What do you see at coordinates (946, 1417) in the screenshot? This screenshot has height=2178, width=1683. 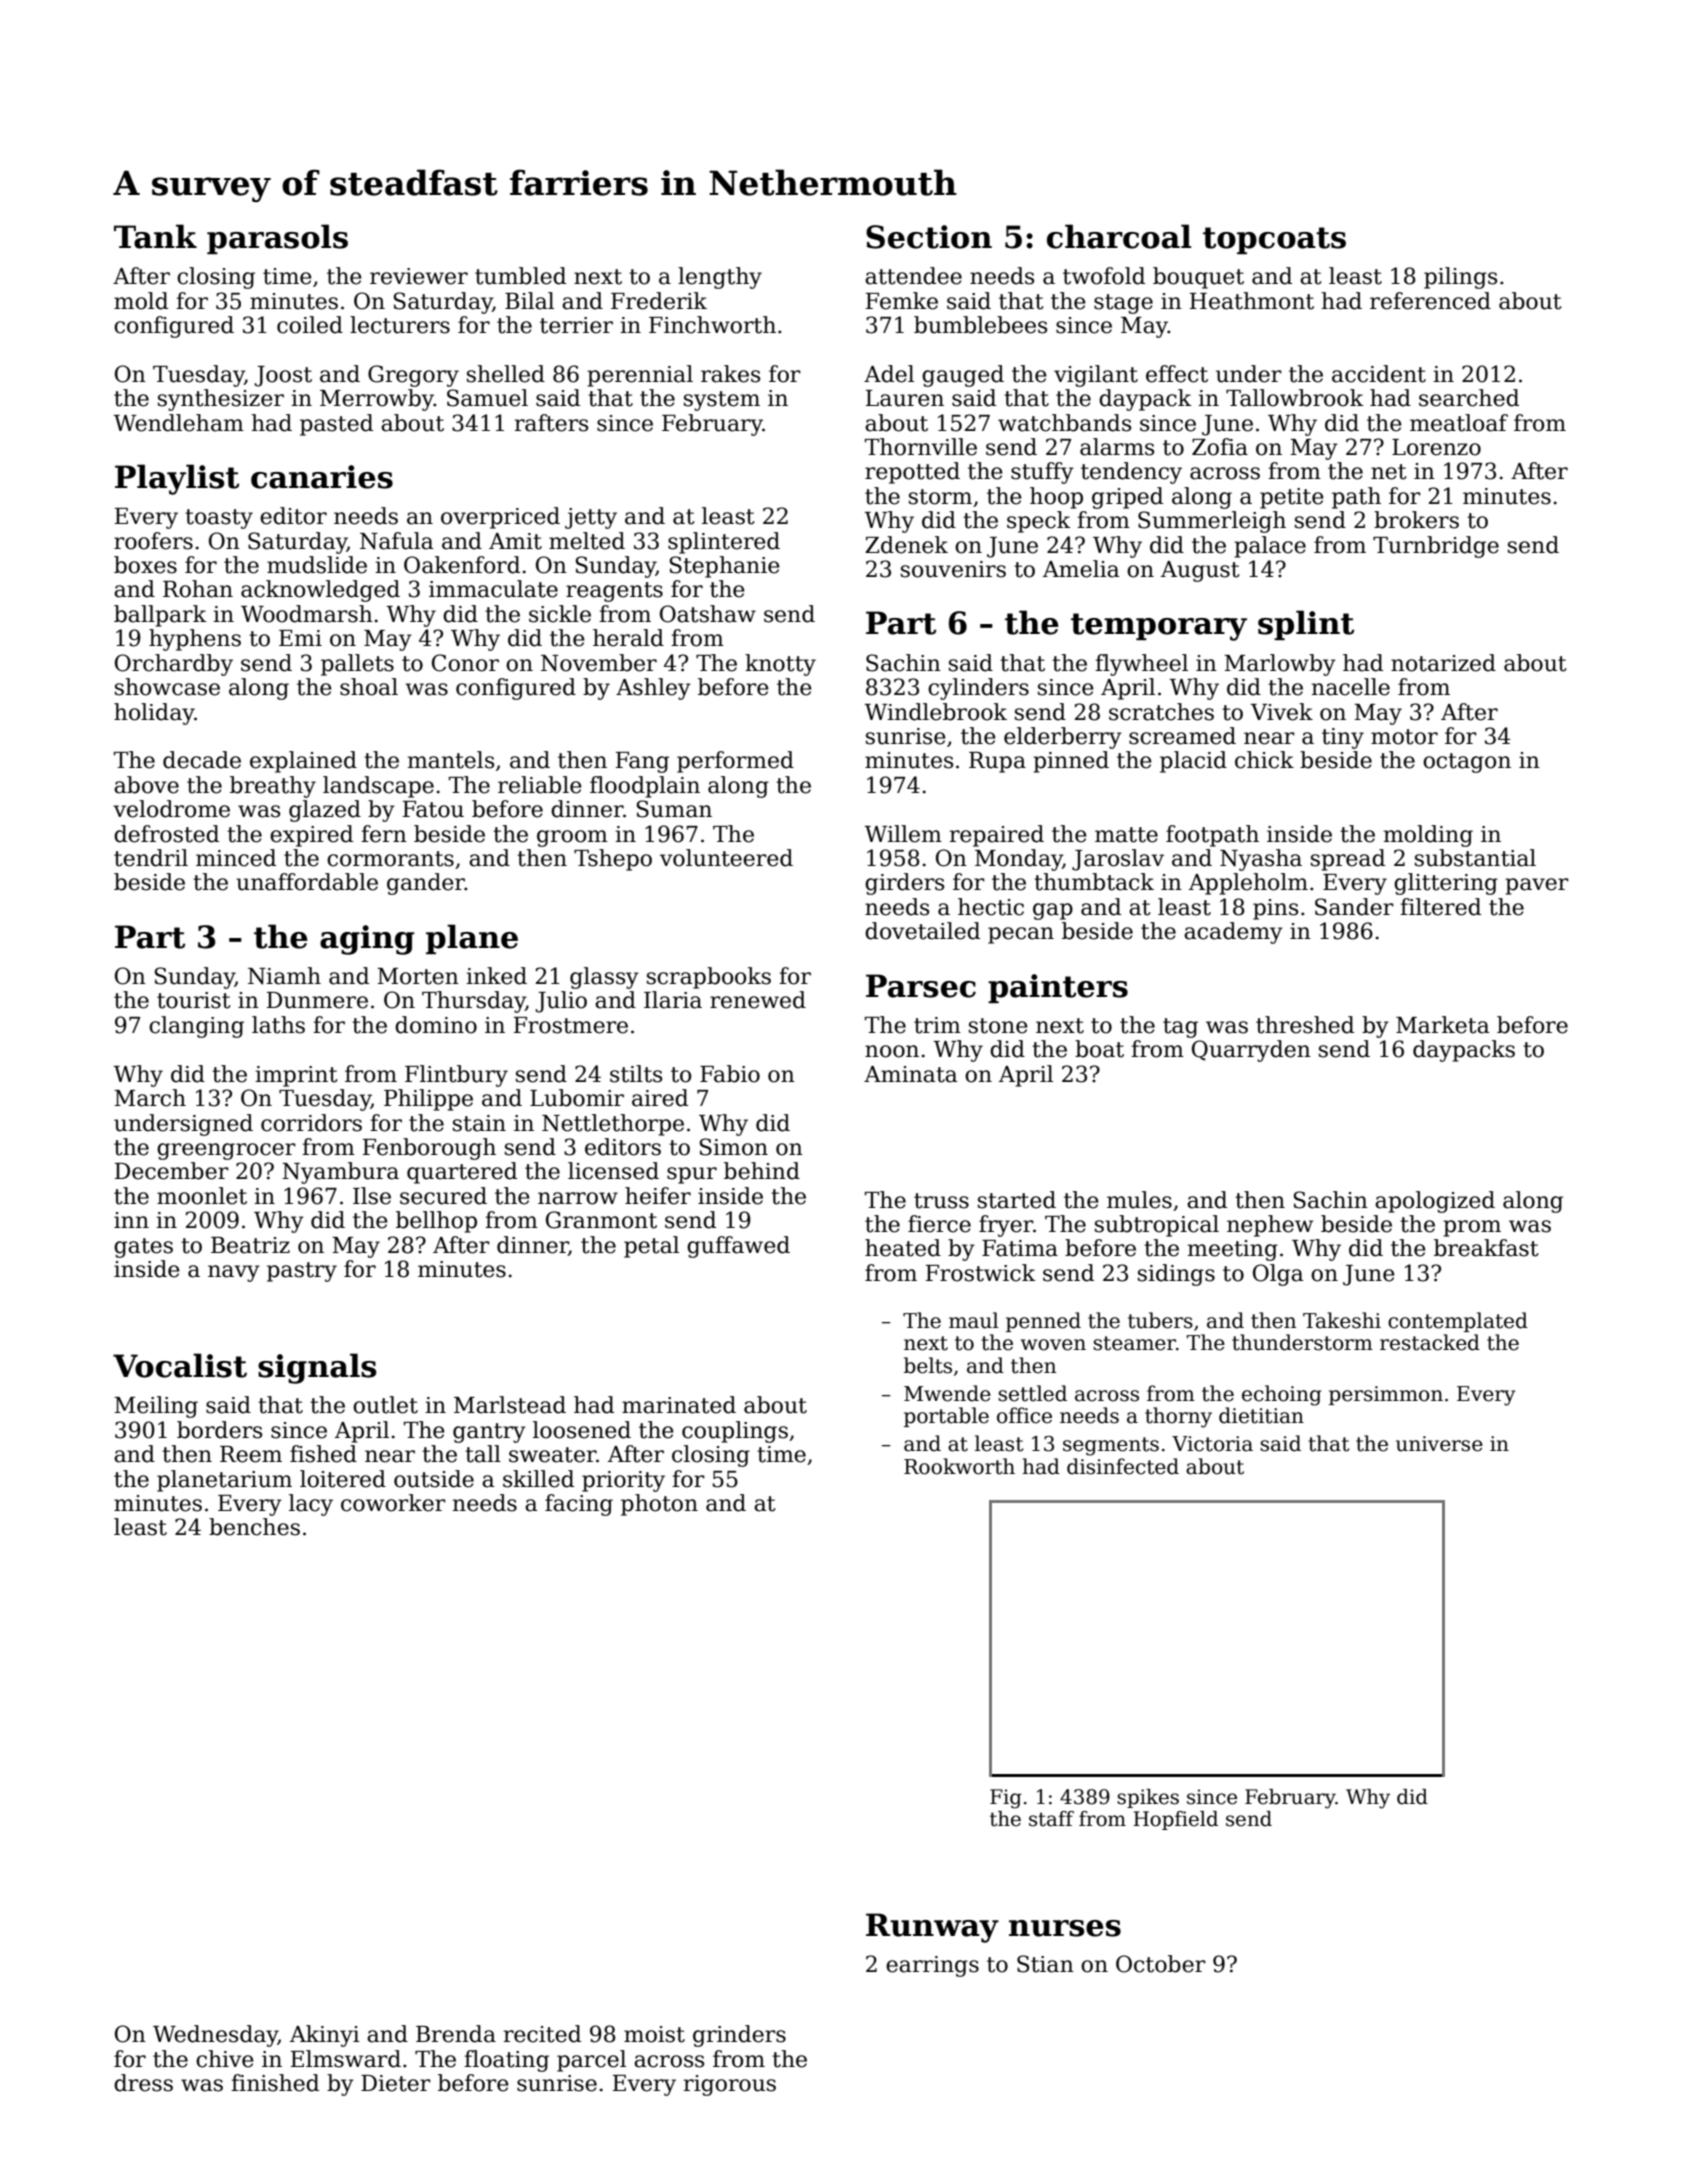 I see `portable` at bounding box center [946, 1417].
